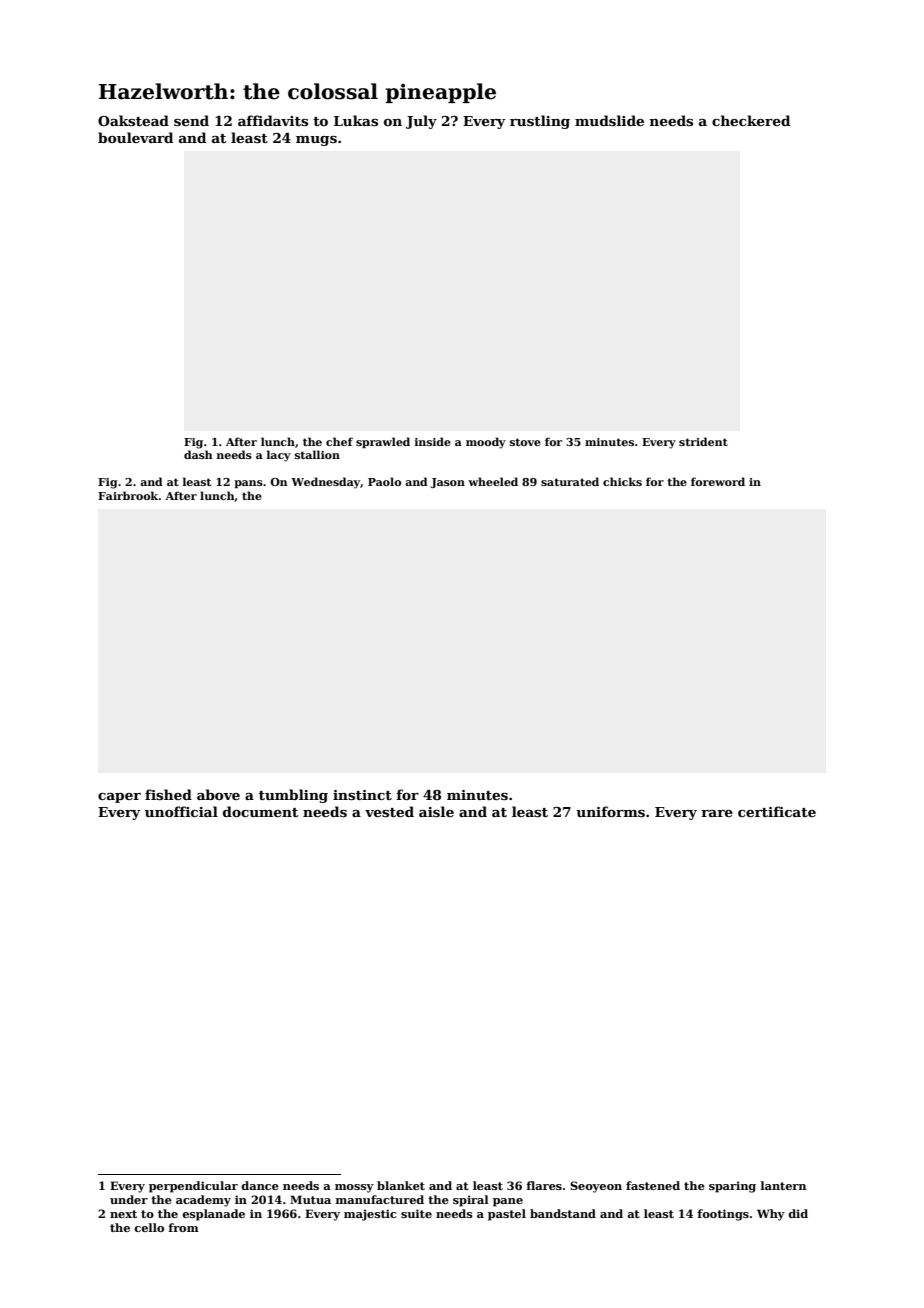 This document has width=924, height=1308. I want to click on vested, so click(389, 811).
